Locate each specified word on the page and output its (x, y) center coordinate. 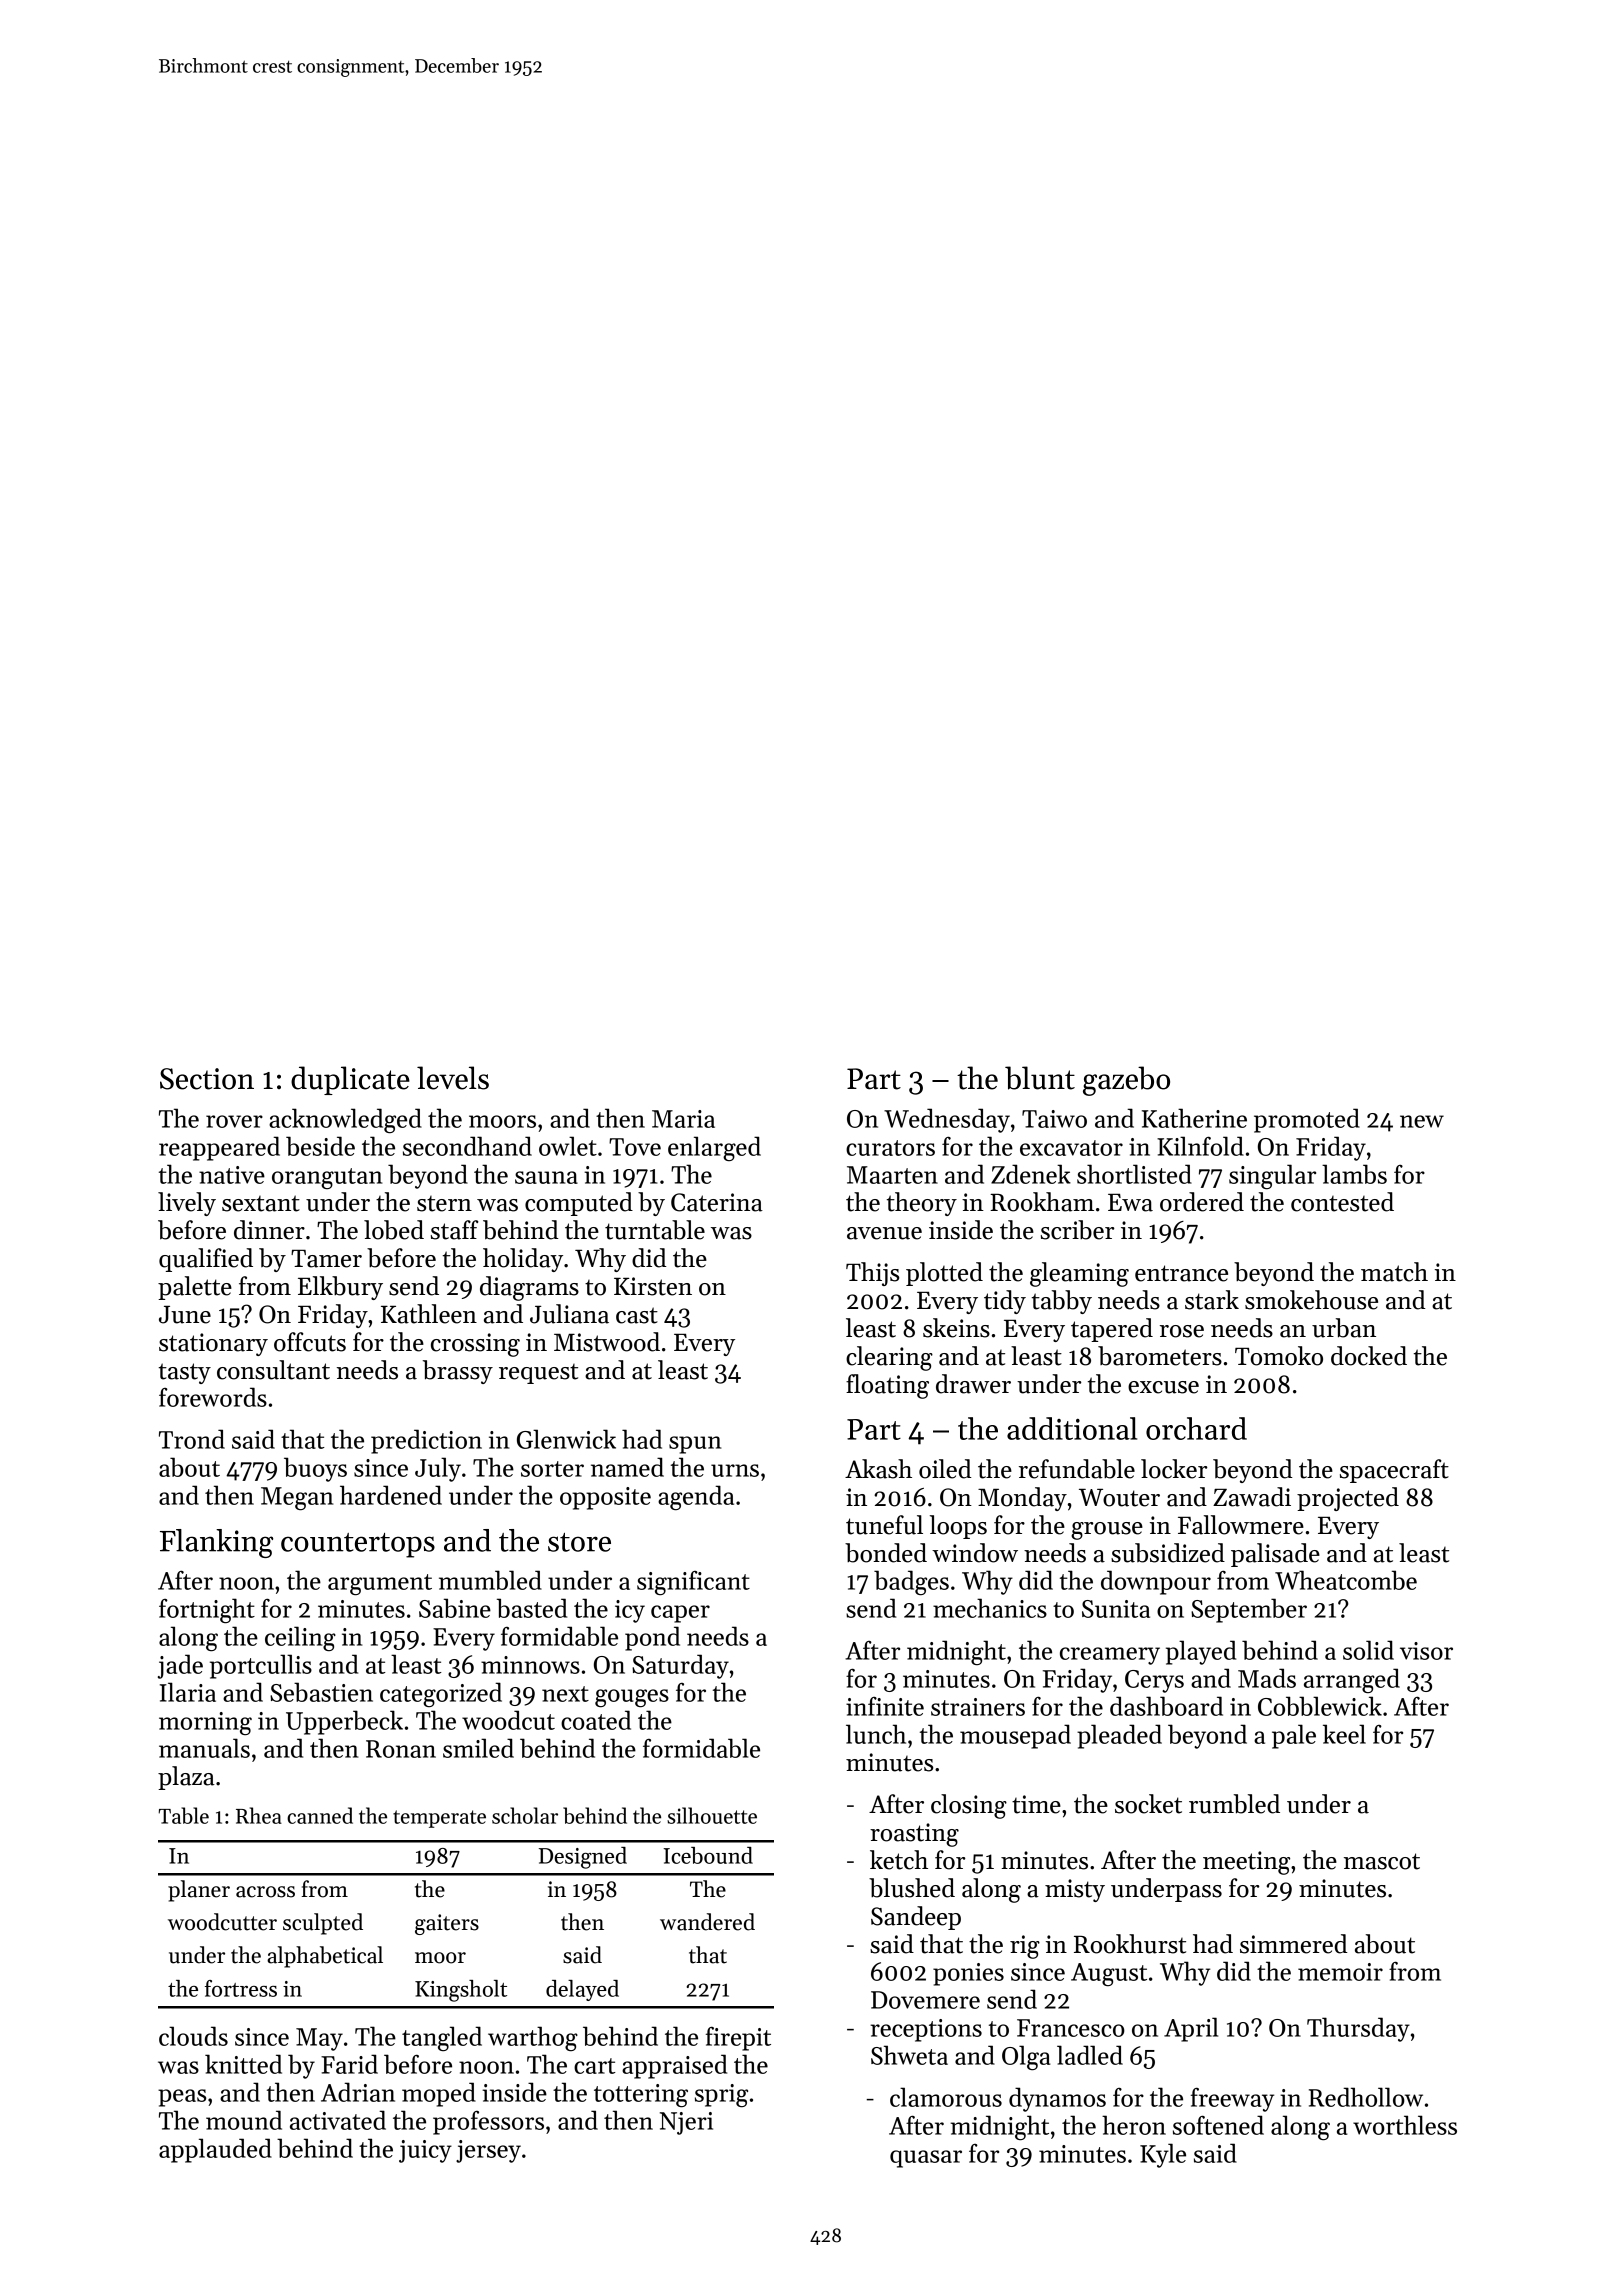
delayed (582, 1990)
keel (1344, 1734)
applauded (215, 2150)
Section (207, 1079)
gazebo (1126, 1081)
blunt (1040, 1078)
